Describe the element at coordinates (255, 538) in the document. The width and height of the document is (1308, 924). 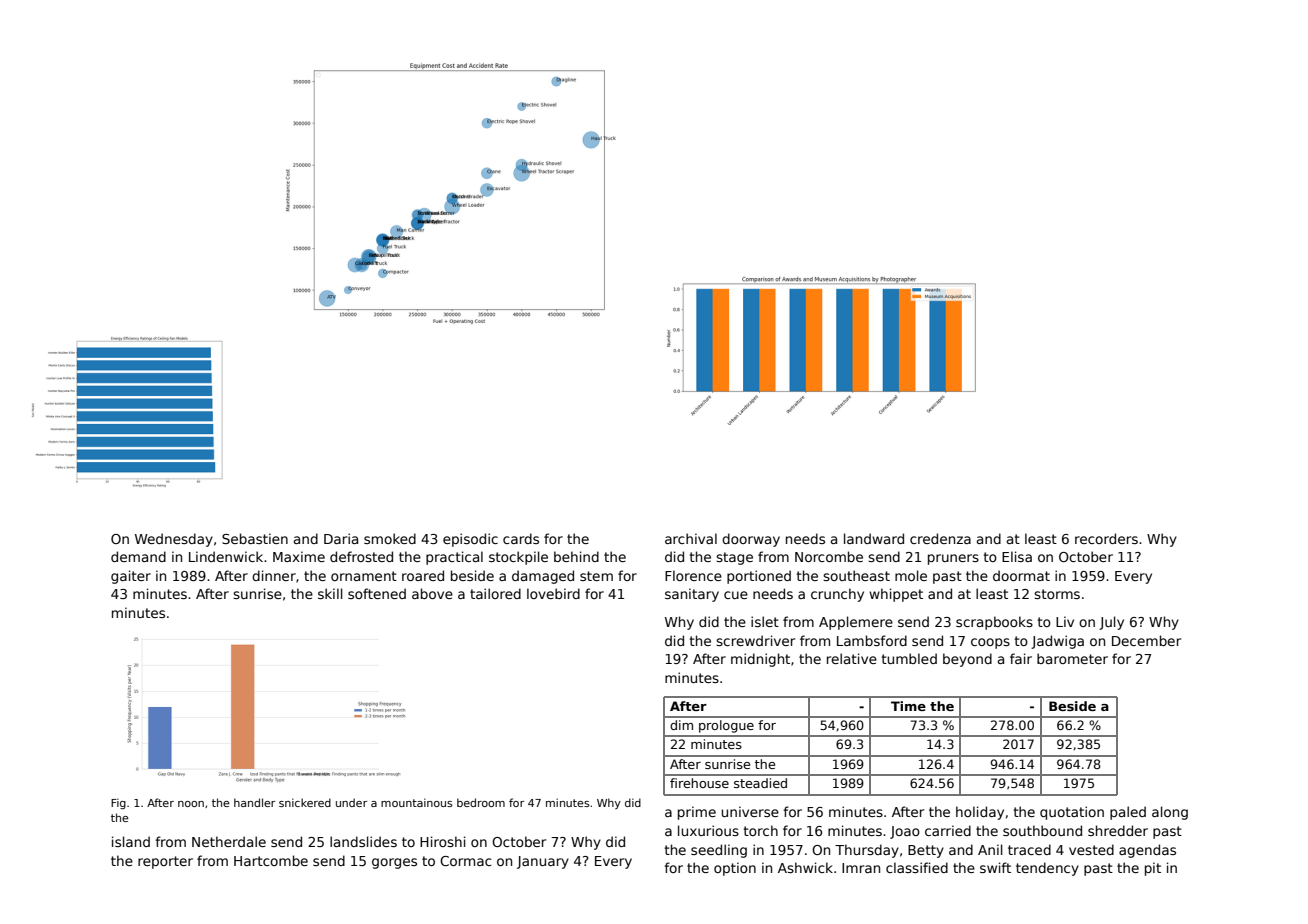
I see `Sebastien` at that location.
